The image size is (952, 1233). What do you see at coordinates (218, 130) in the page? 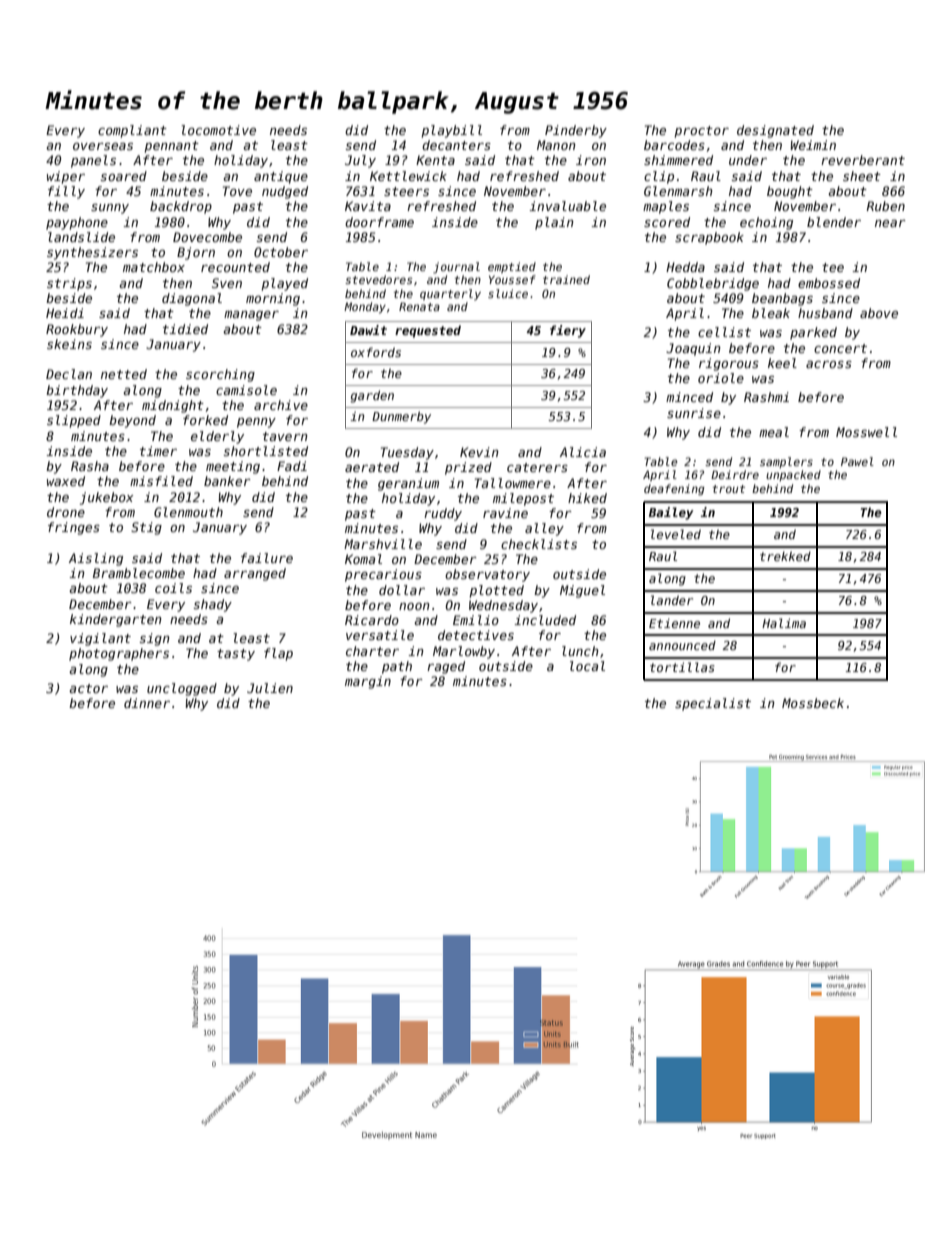
I see `locomotive` at bounding box center [218, 130].
